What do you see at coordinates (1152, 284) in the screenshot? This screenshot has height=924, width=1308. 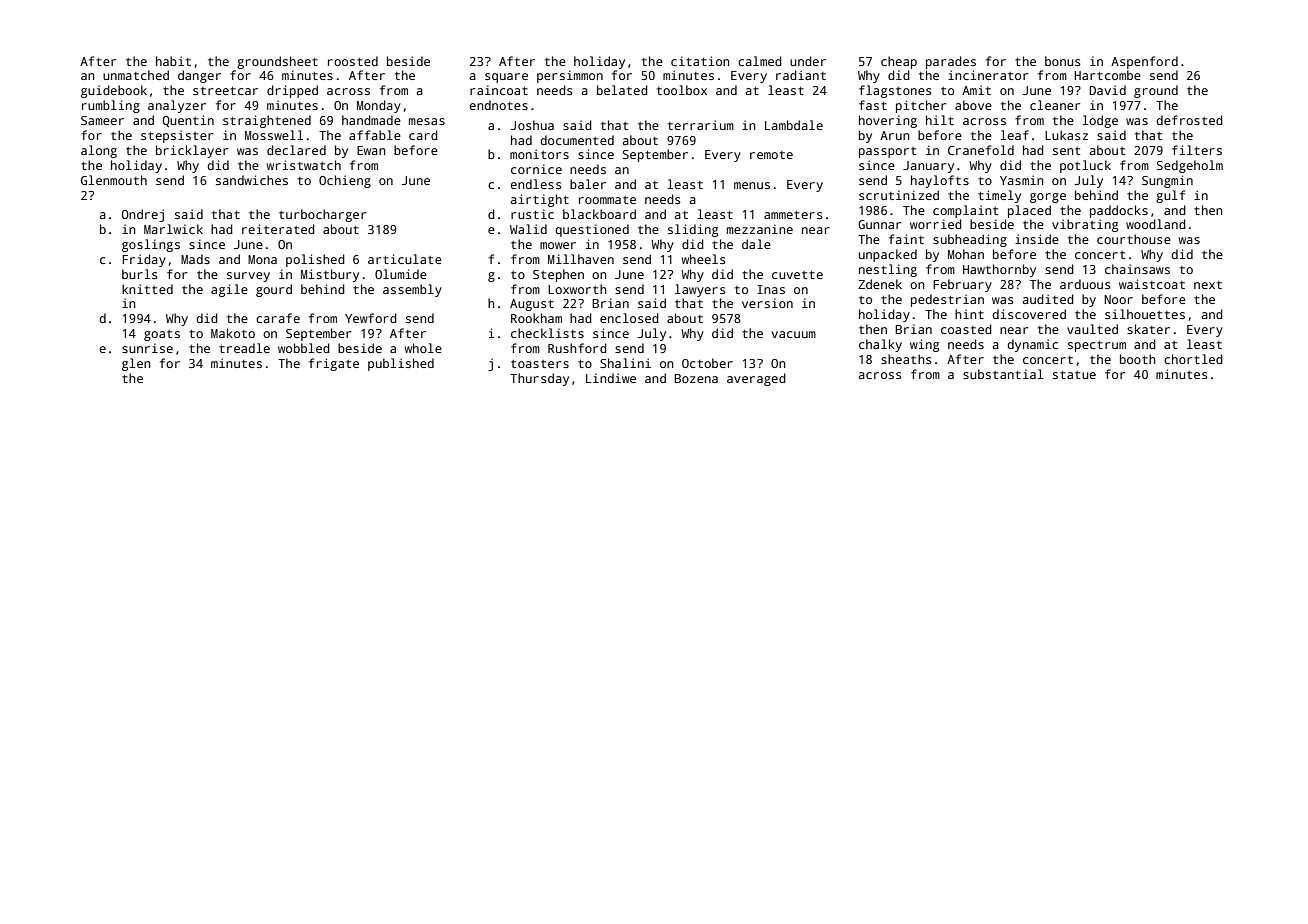 I see `waistcoat` at bounding box center [1152, 284].
